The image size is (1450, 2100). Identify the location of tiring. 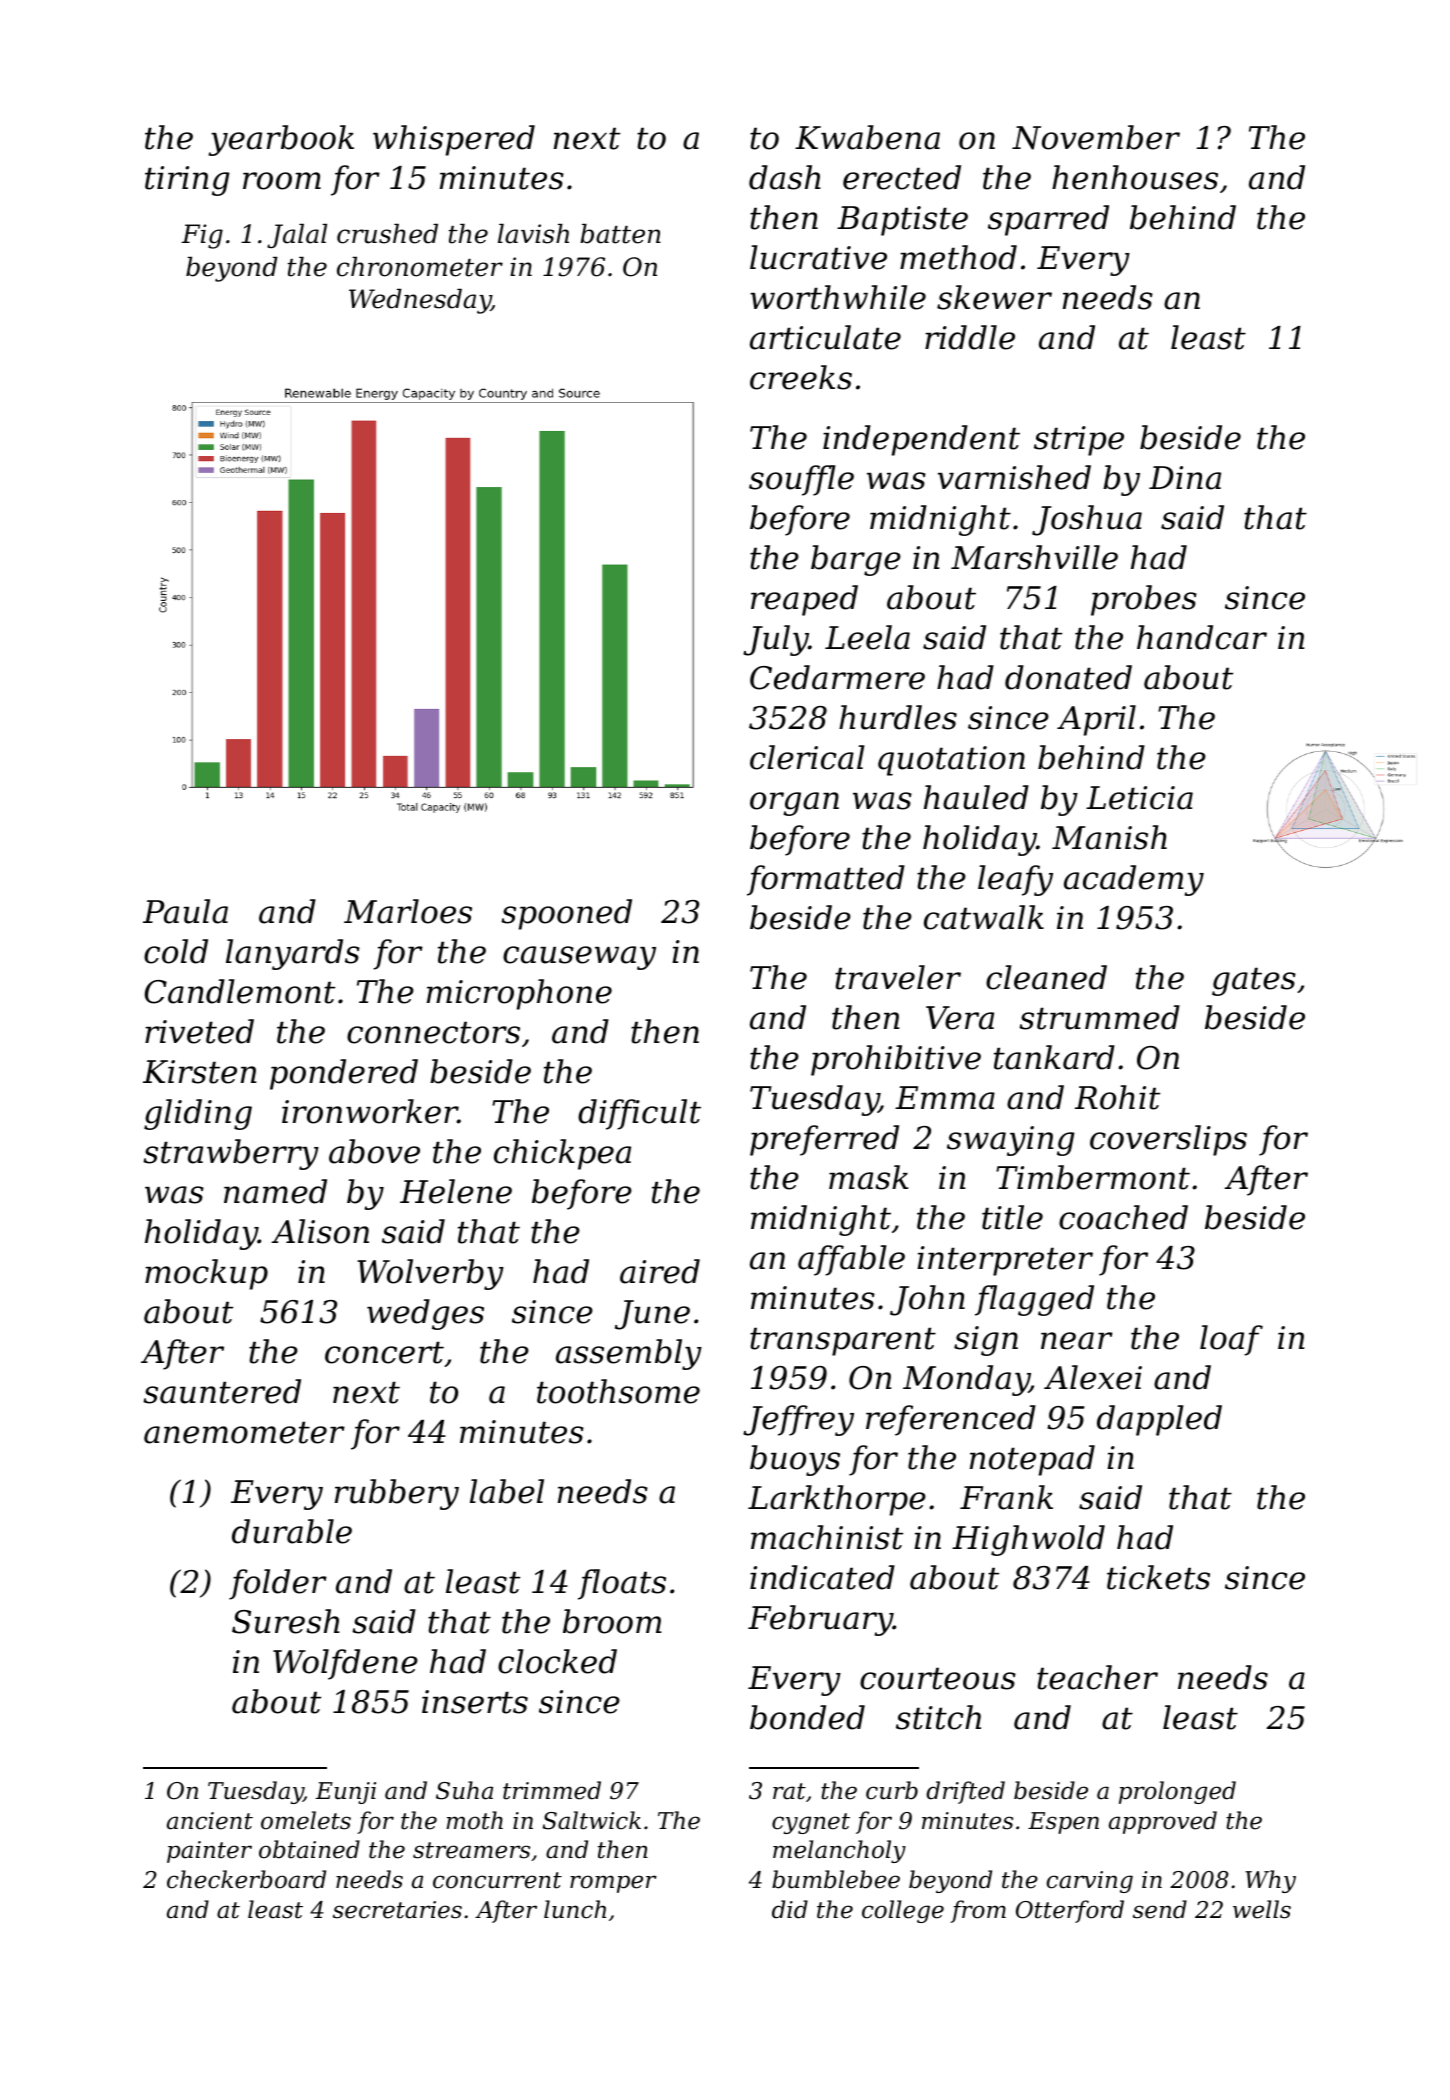
(187, 181).
